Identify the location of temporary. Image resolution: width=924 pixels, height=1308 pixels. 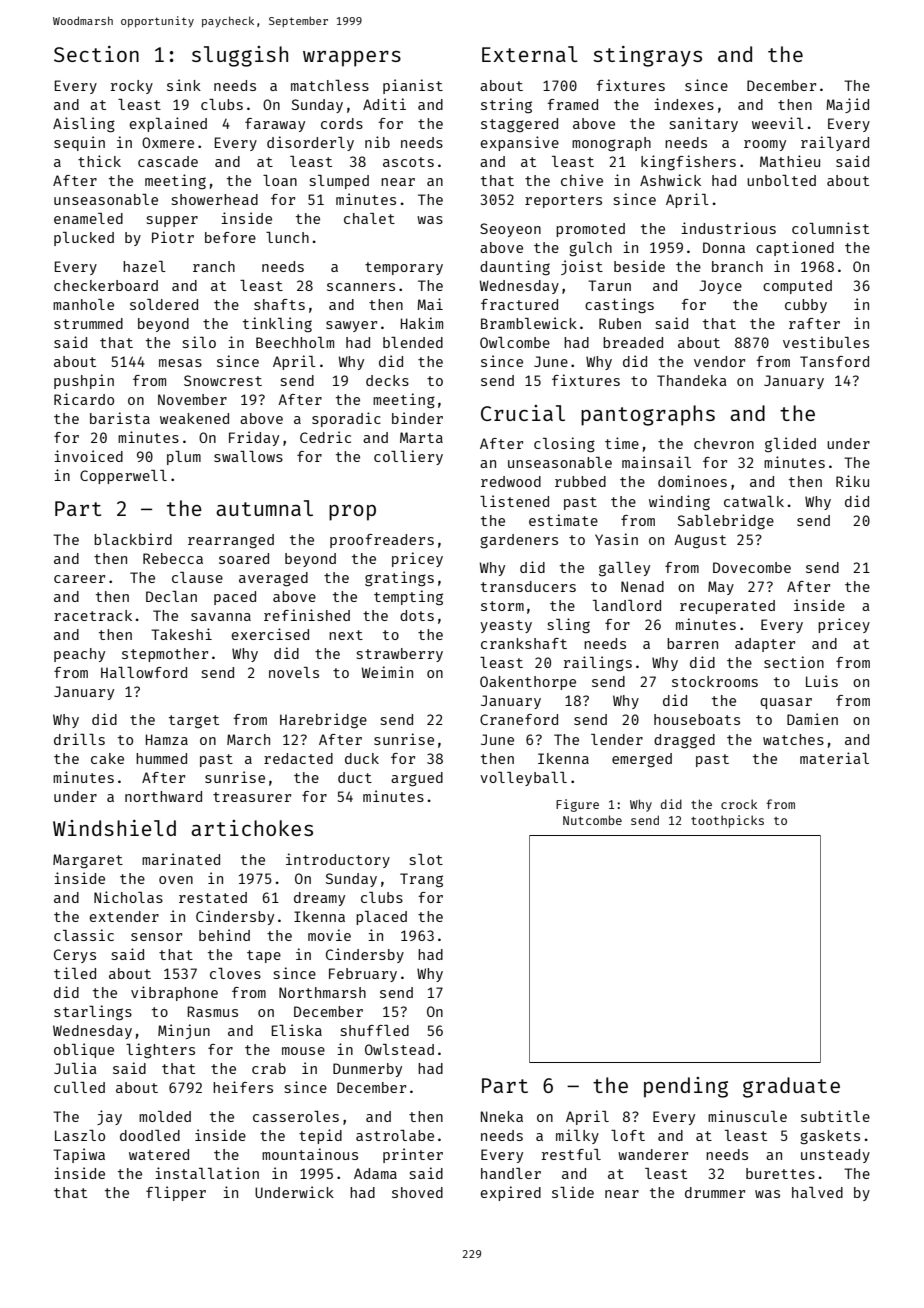
(404, 268).
